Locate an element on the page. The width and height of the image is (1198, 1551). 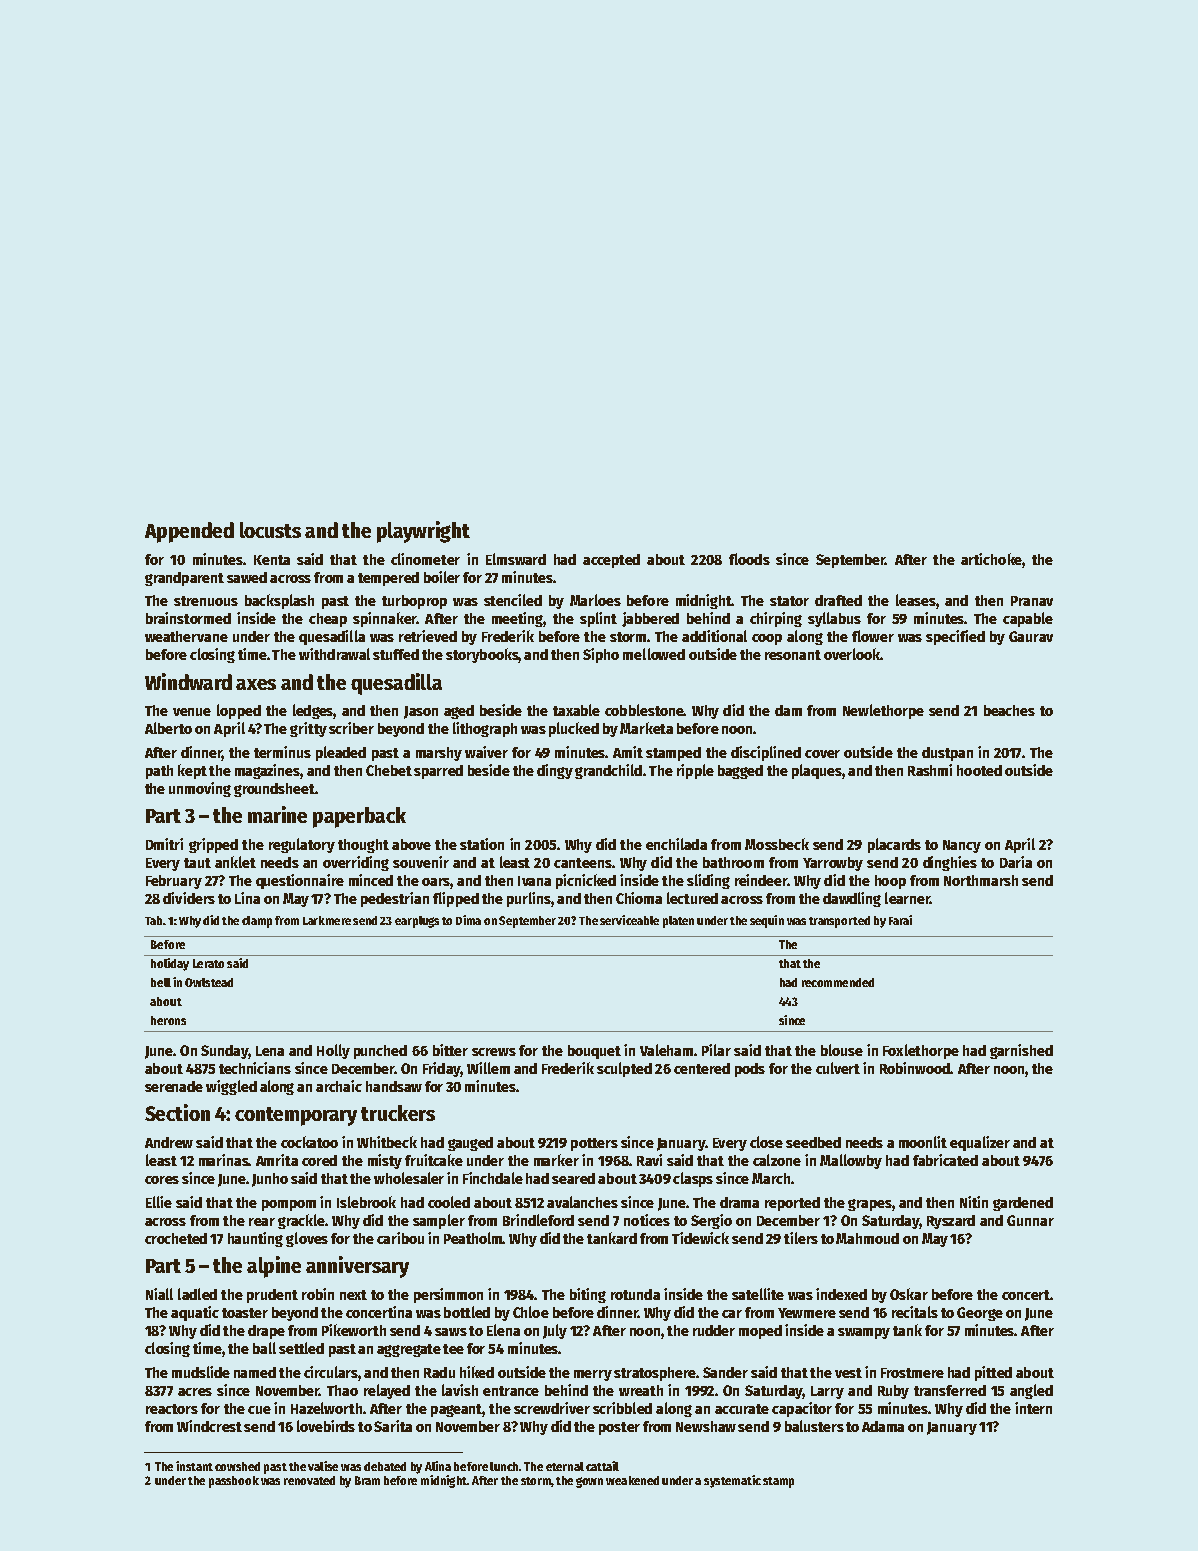
canteens is located at coordinates (583, 863).
